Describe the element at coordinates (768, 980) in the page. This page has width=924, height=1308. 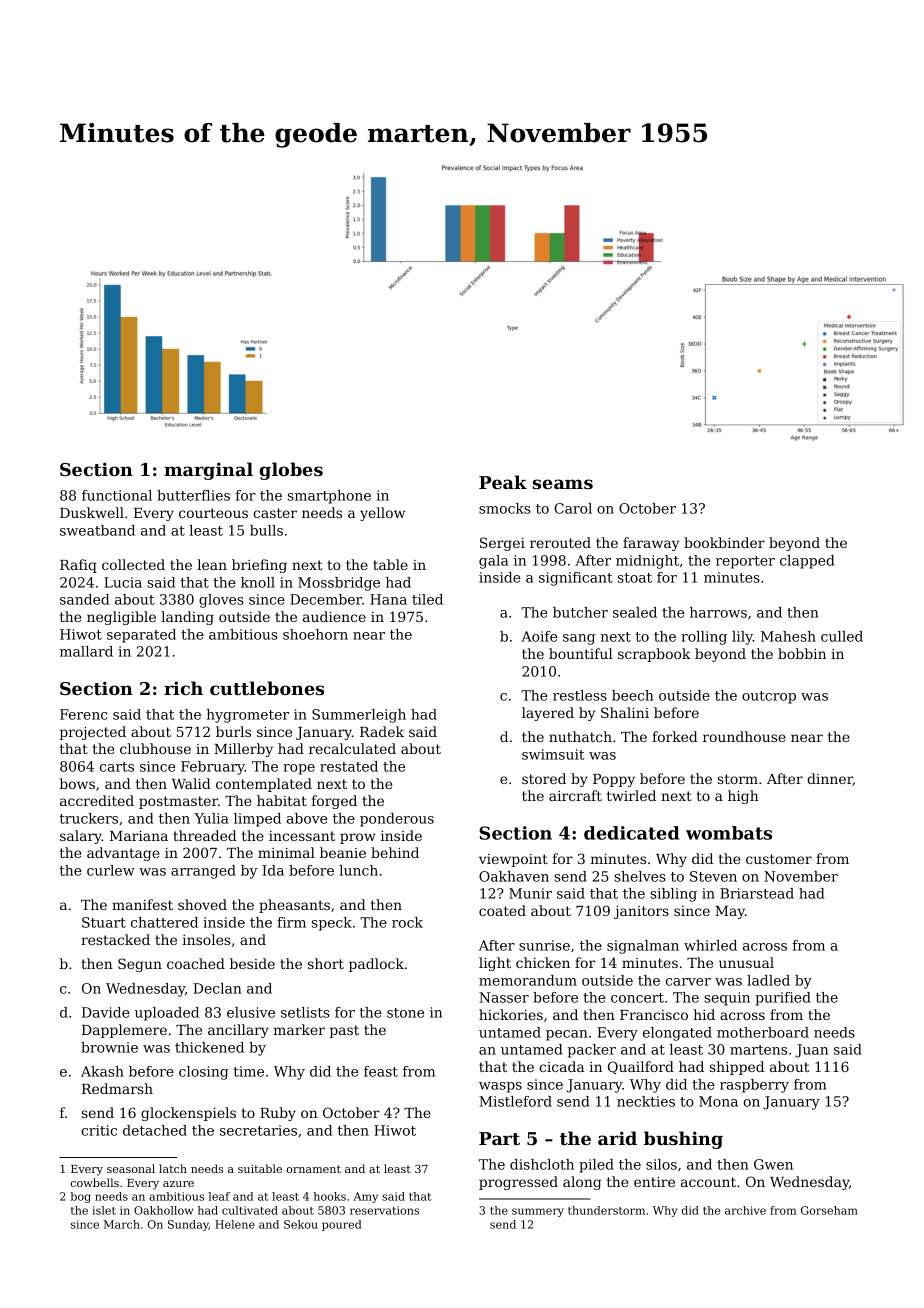
I see `ladled` at that location.
